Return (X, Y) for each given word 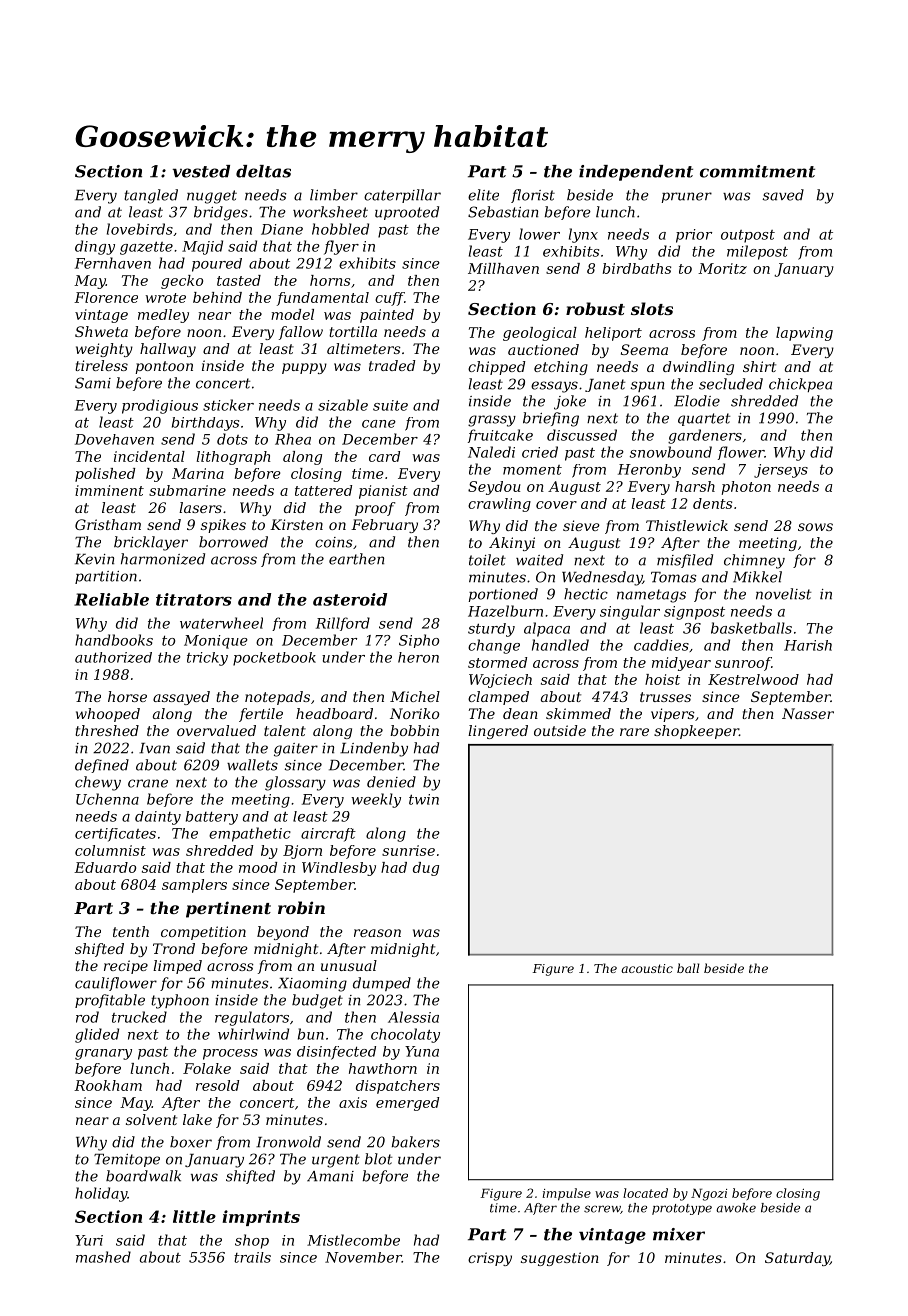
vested (201, 171)
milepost (757, 252)
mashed (103, 1257)
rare (634, 732)
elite (483, 195)
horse (127, 696)
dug (426, 869)
